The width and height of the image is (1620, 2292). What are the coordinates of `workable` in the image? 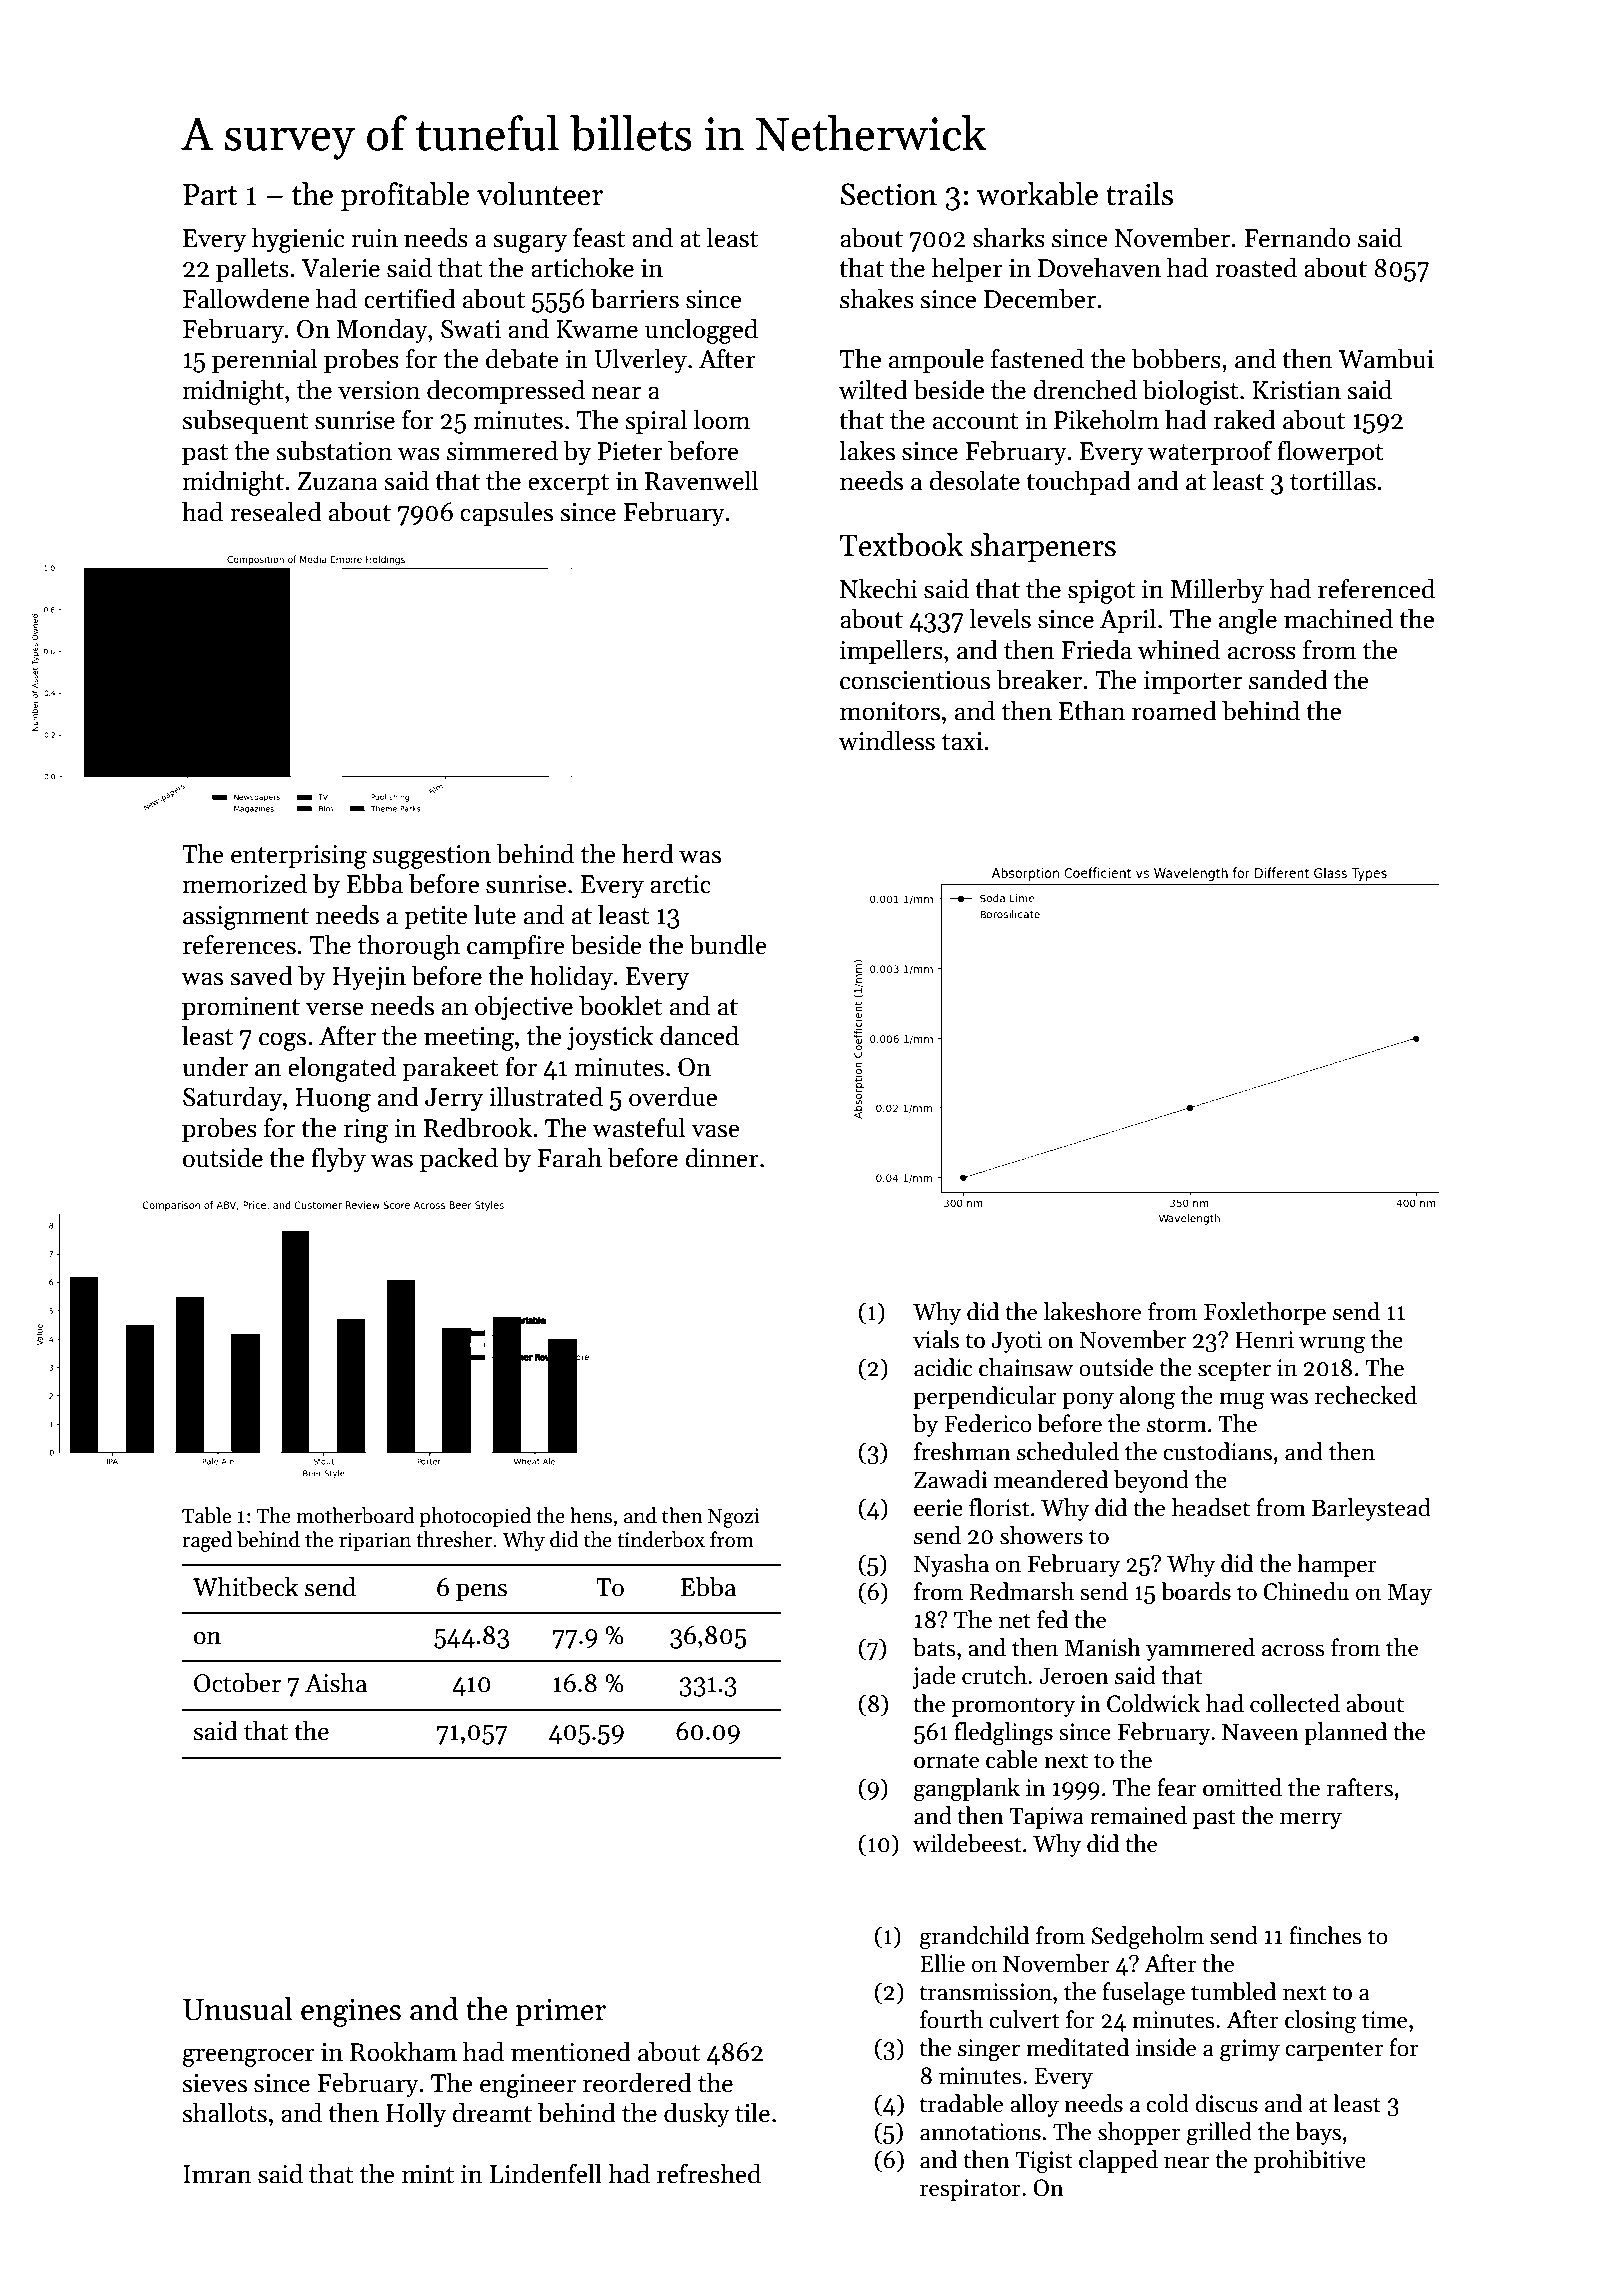 It's located at (1037, 194).
